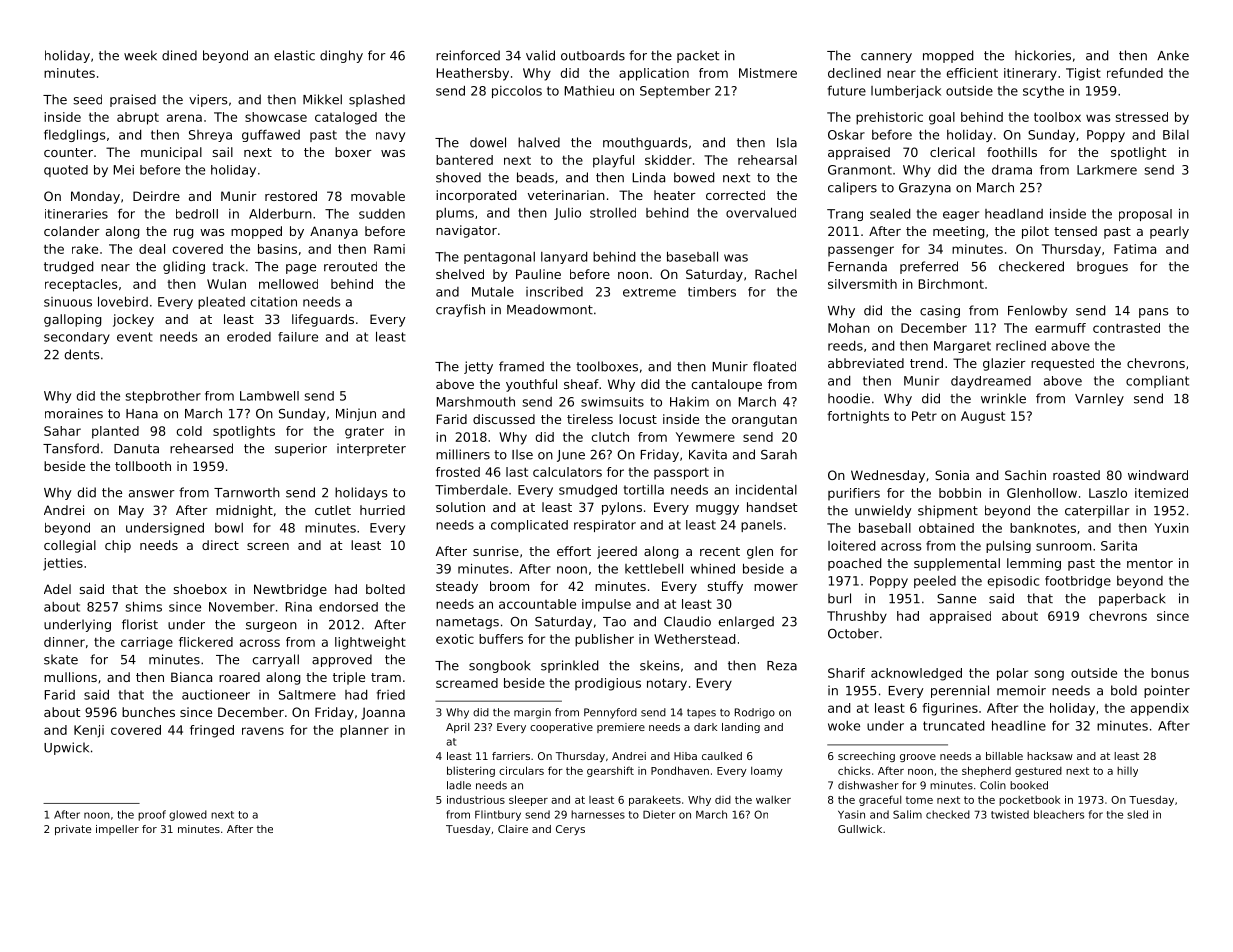  Describe the element at coordinates (950, 709) in the screenshot. I see `figurines` at that location.
